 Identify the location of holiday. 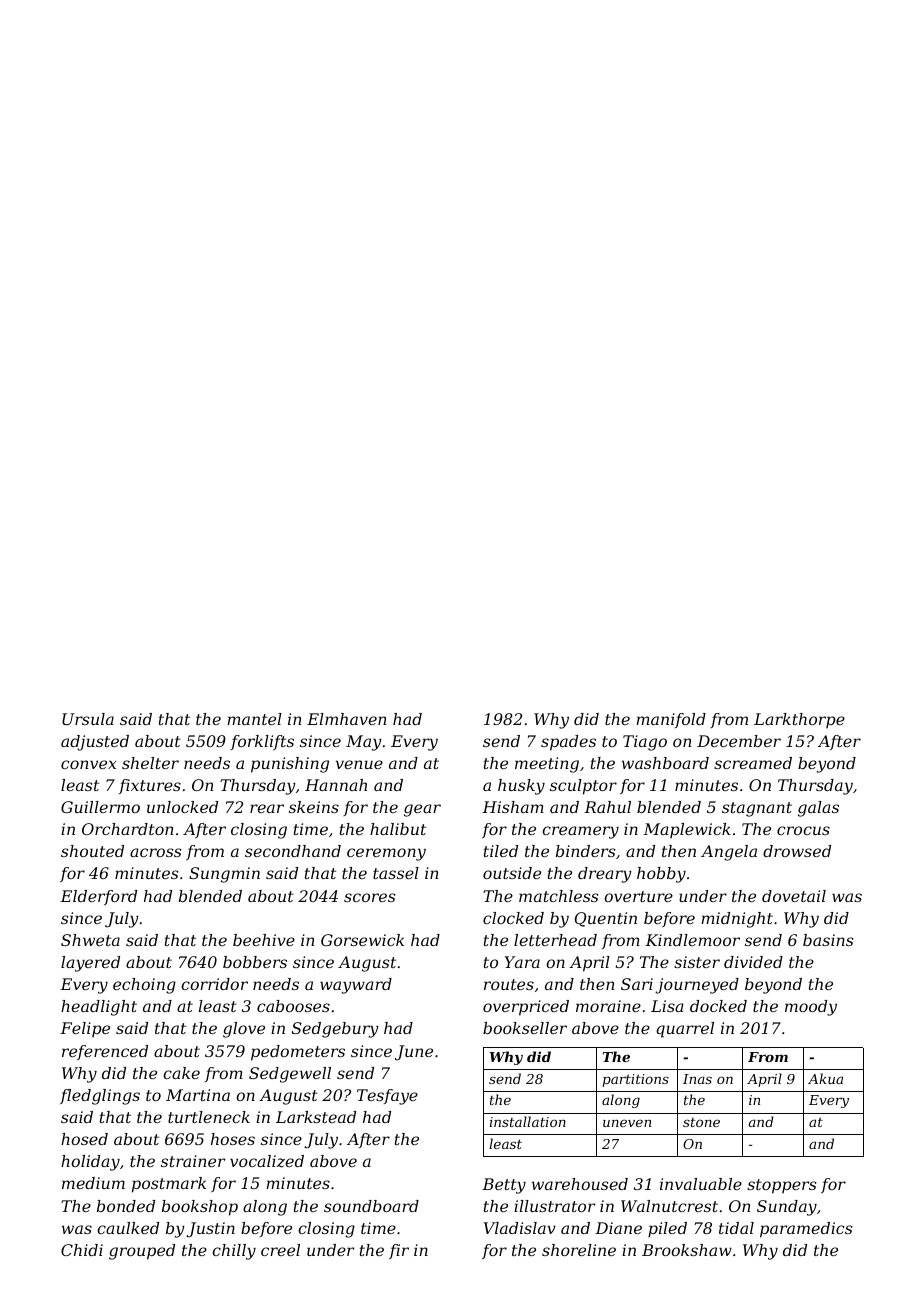
(90, 1163).
